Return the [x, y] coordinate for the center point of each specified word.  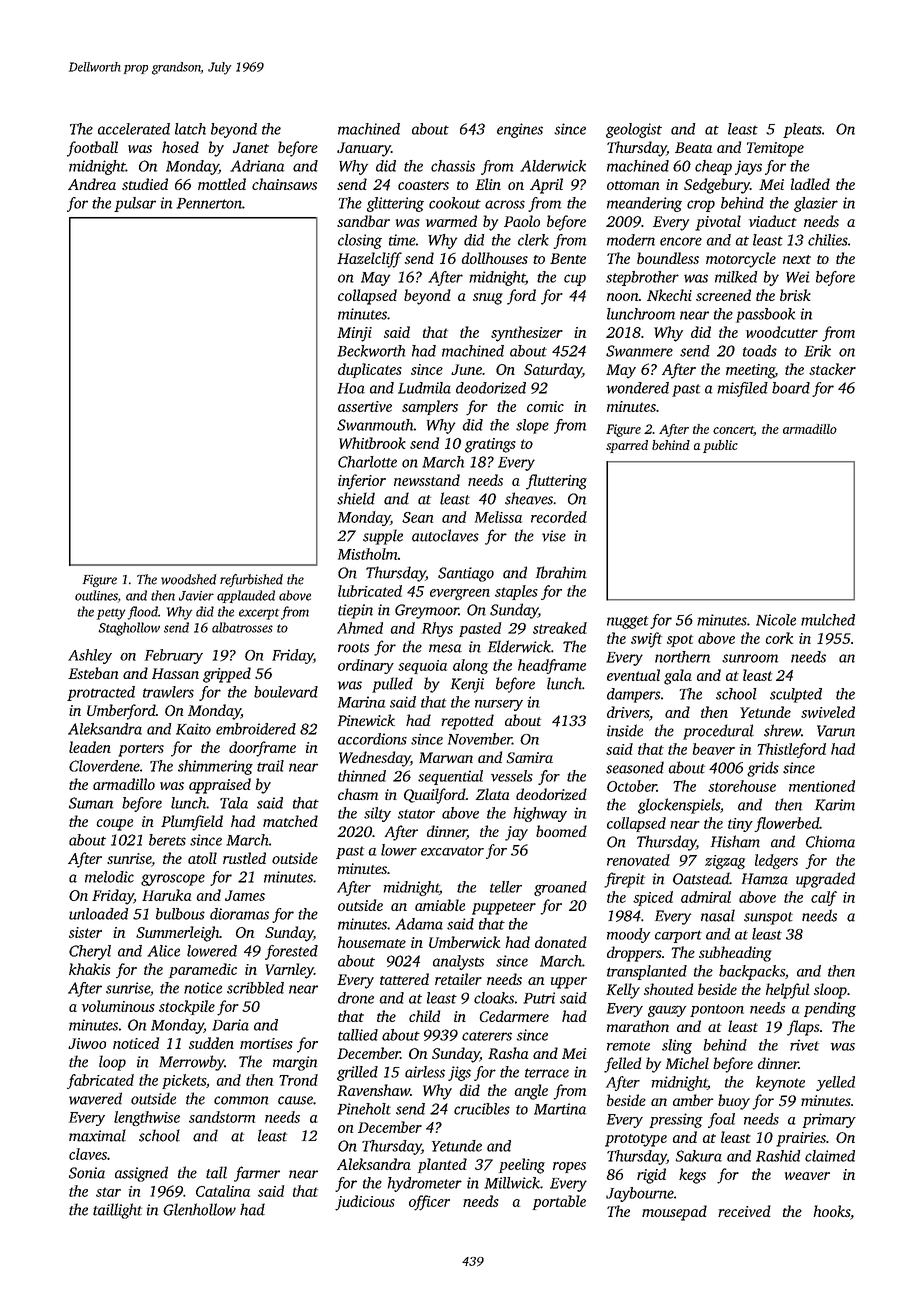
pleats [802, 130]
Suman [91, 803]
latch [190, 129]
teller [506, 887]
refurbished [251, 580]
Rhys [437, 629]
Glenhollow [199, 1209]
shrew [782, 730]
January [364, 149]
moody [628, 935]
